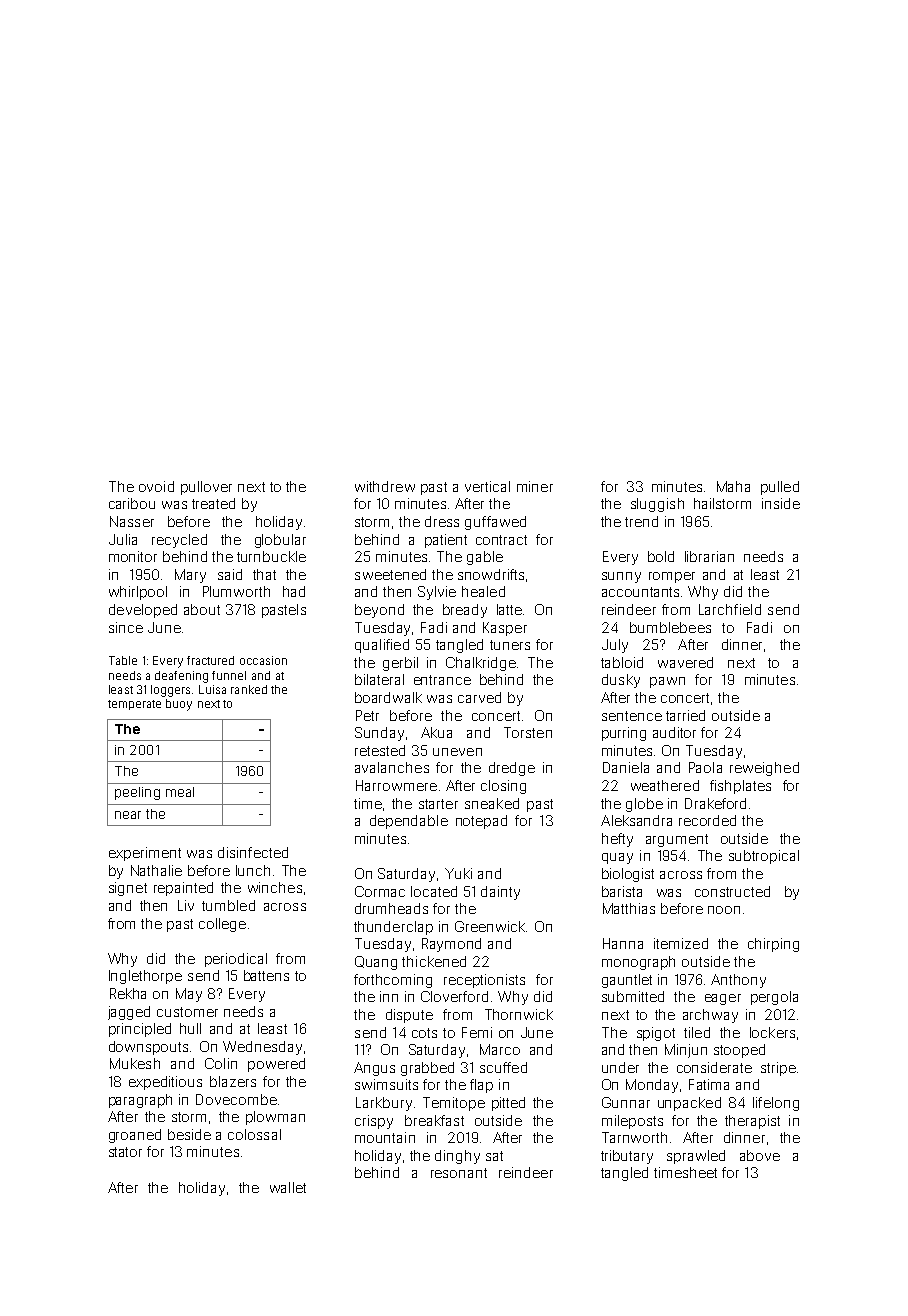 The image size is (908, 1316). What do you see at coordinates (210, 660) in the screenshot?
I see `fractured` at bounding box center [210, 660].
